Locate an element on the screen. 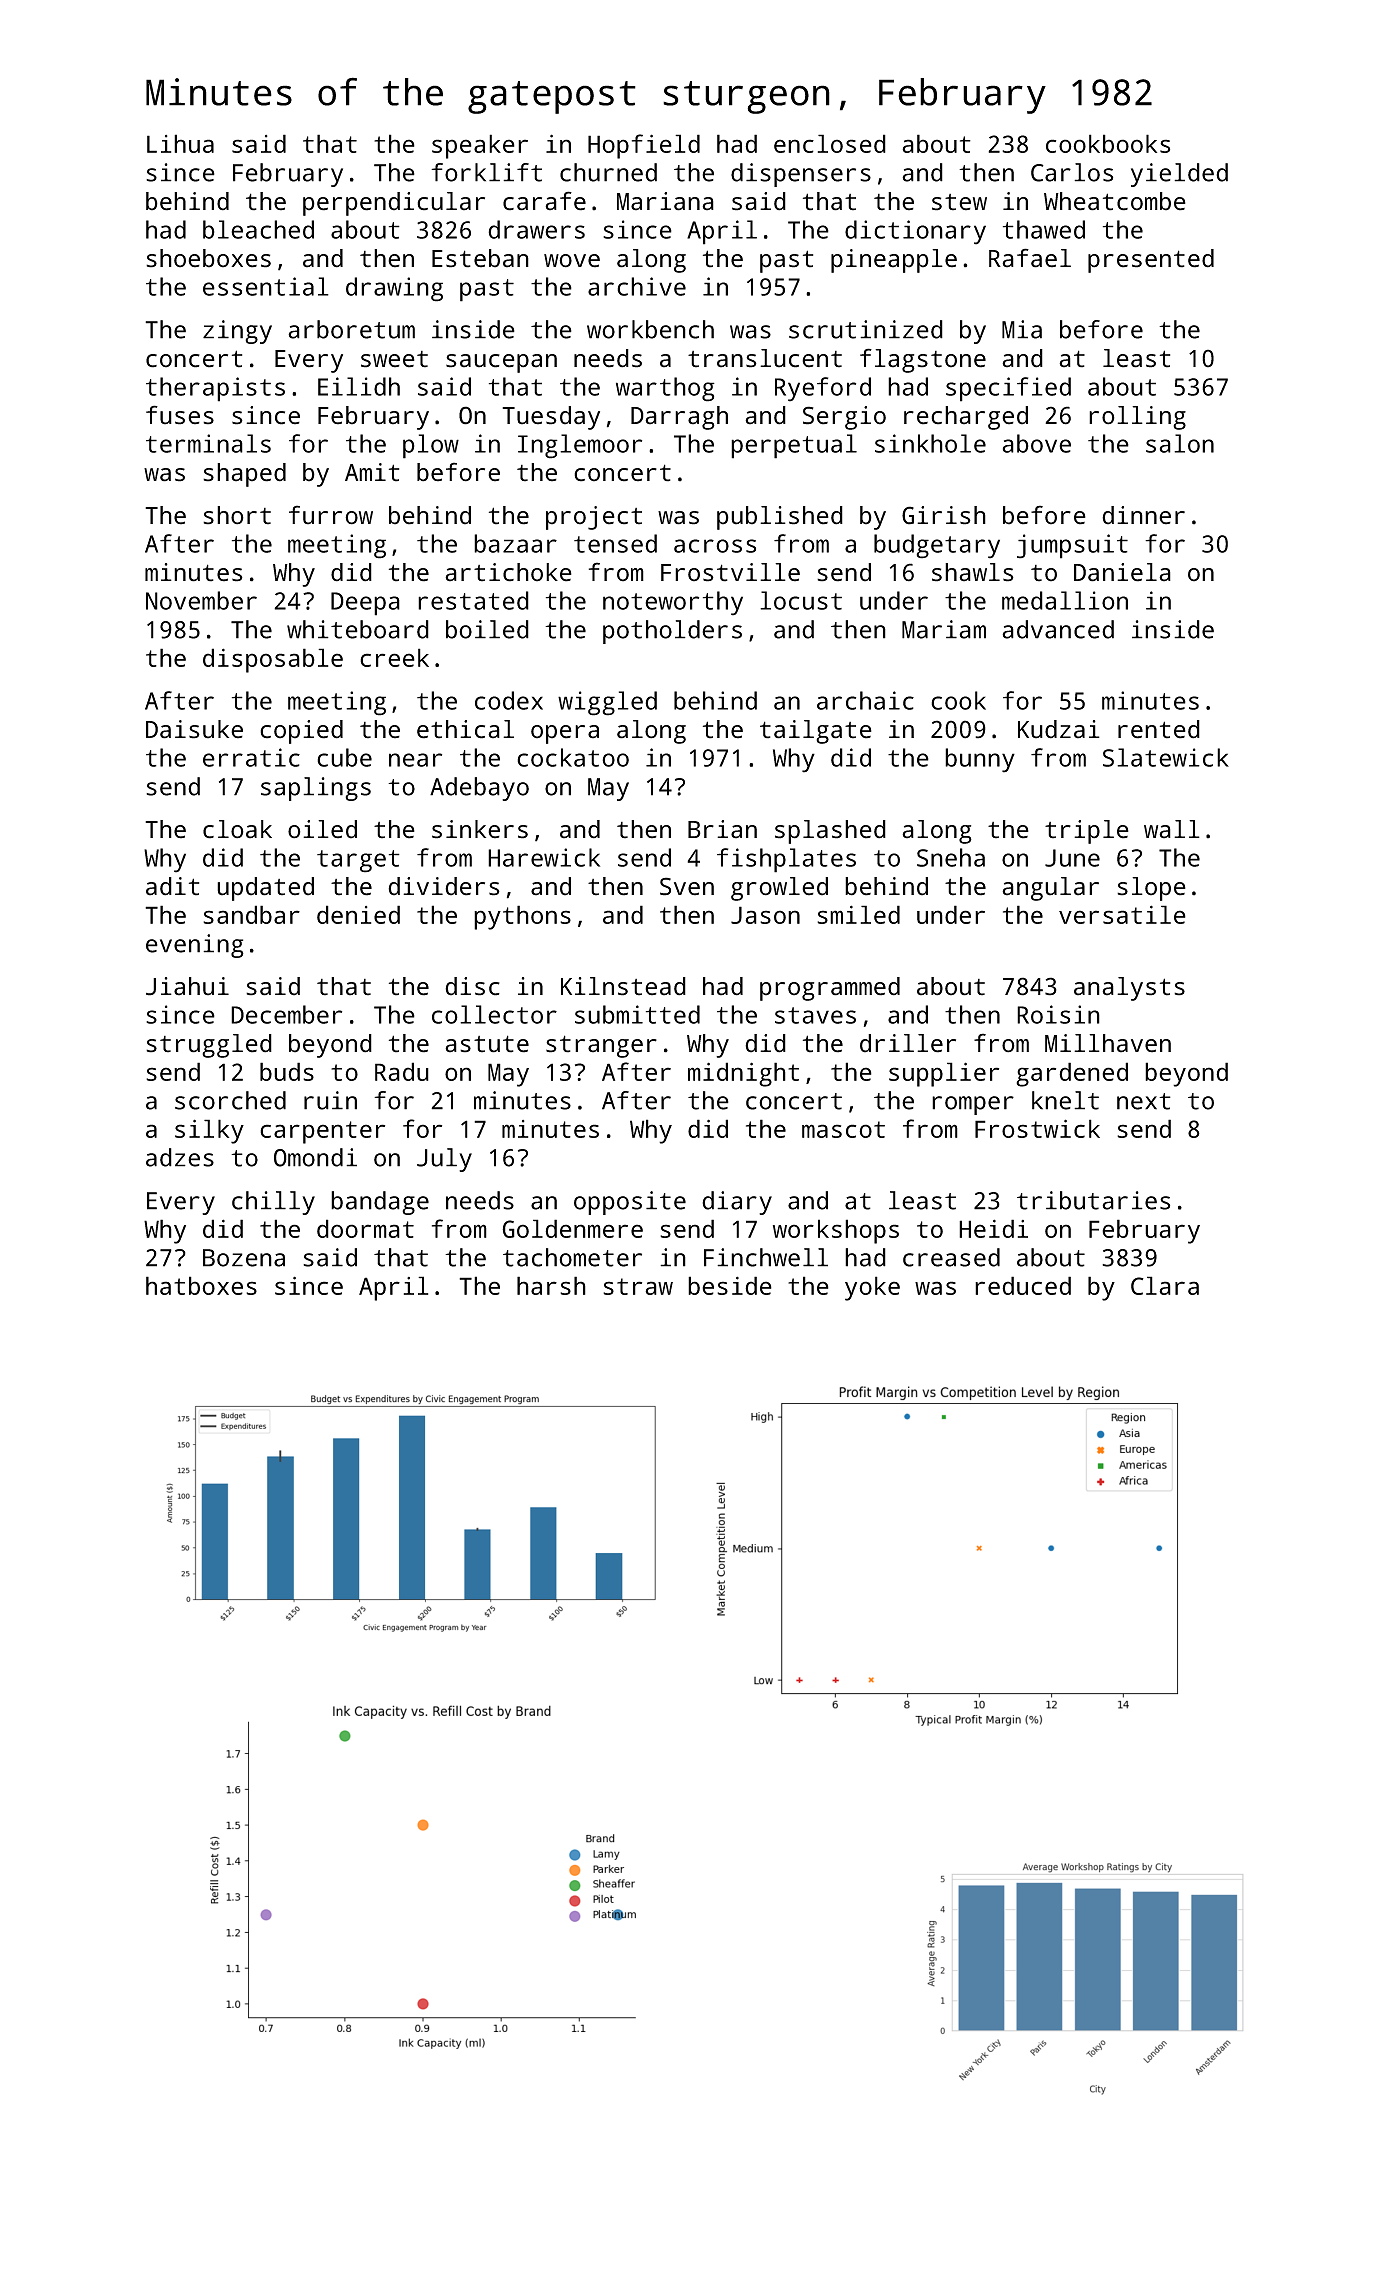 Image resolution: width=1387 pixels, height=2284 pixels. rolling is located at coordinates (1137, 418).
